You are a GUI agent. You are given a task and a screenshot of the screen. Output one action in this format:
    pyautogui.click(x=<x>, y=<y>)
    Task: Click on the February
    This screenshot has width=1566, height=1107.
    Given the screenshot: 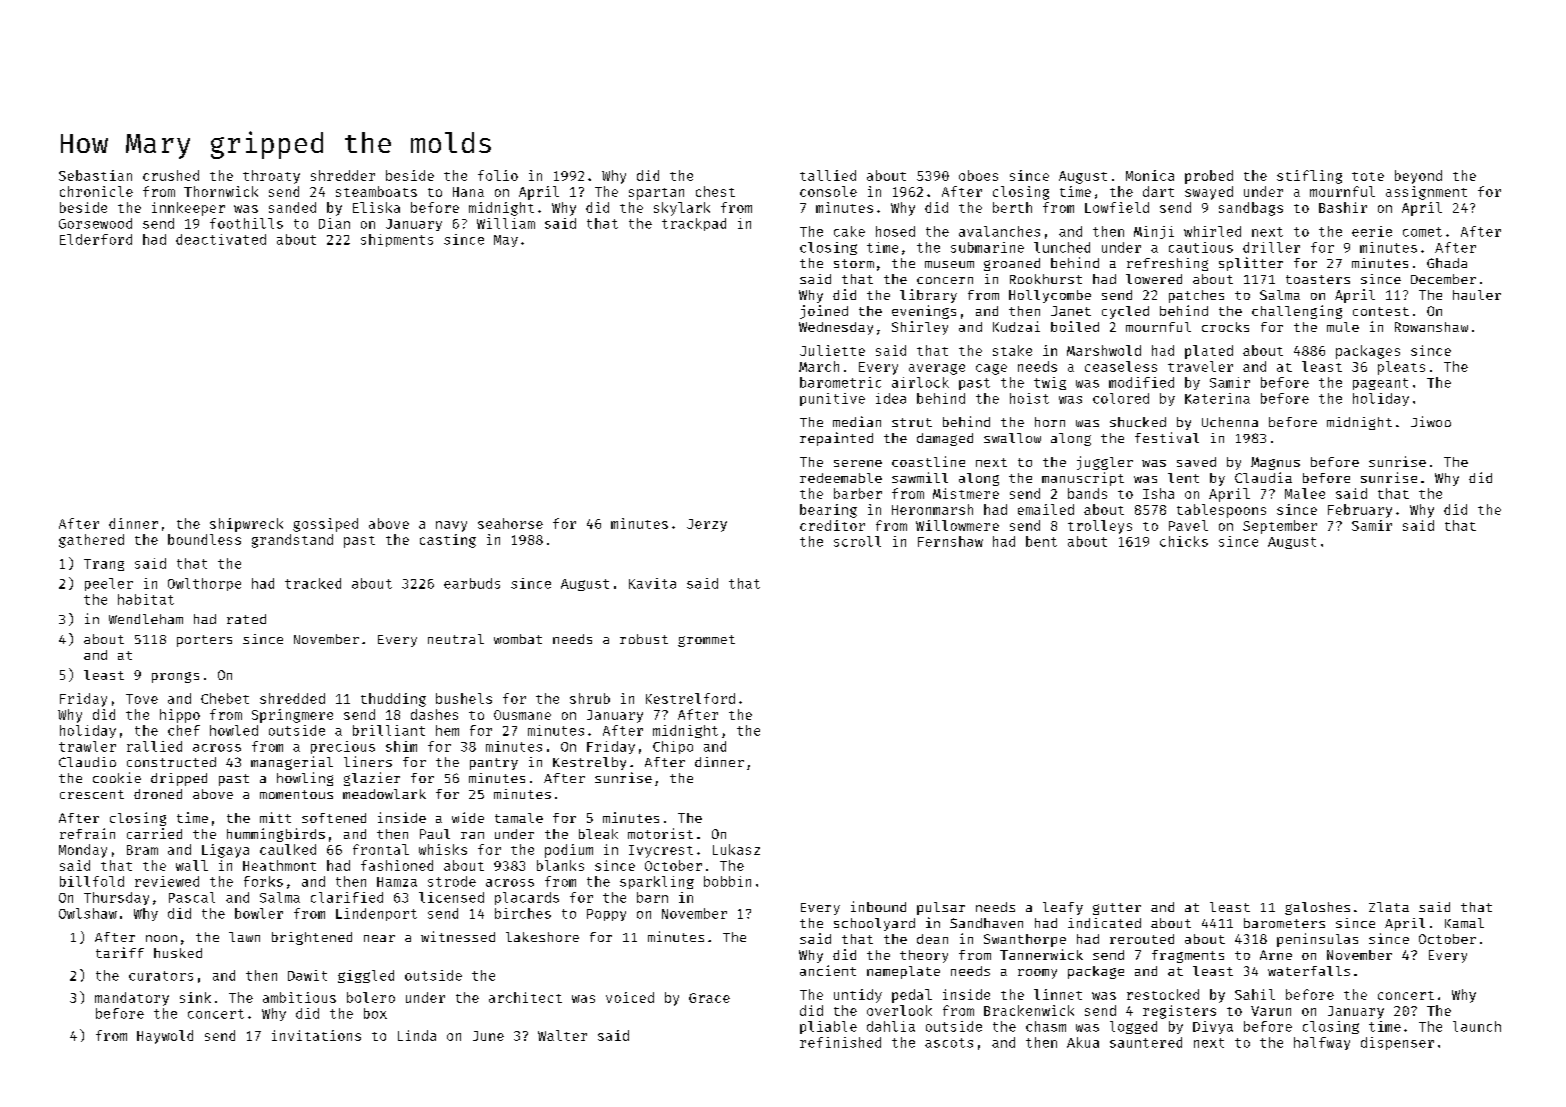 What is the action you would take?
    pyautogui.click(x=1360, y=511)
